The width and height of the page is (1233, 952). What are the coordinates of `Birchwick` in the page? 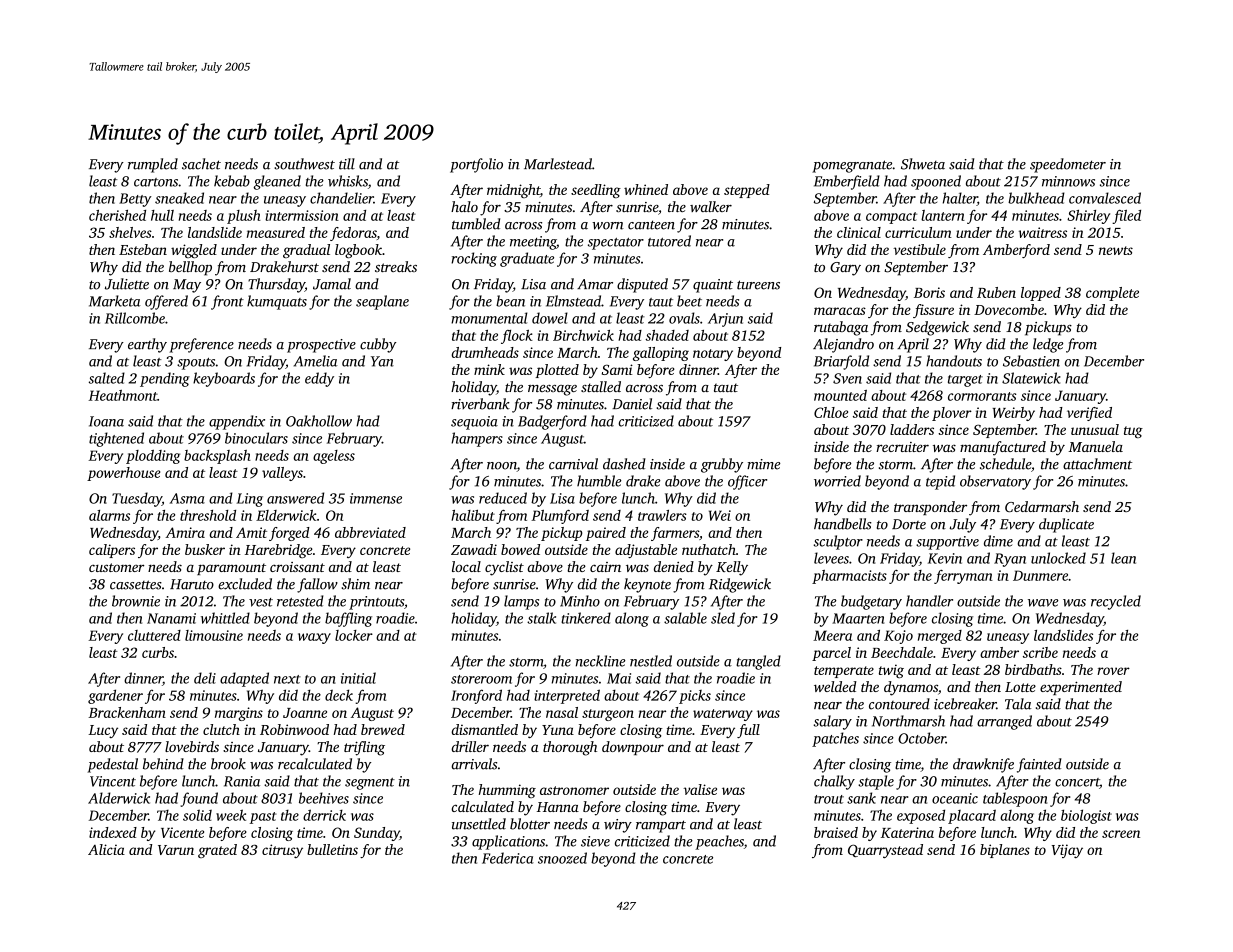 It's located at (583, 335).
